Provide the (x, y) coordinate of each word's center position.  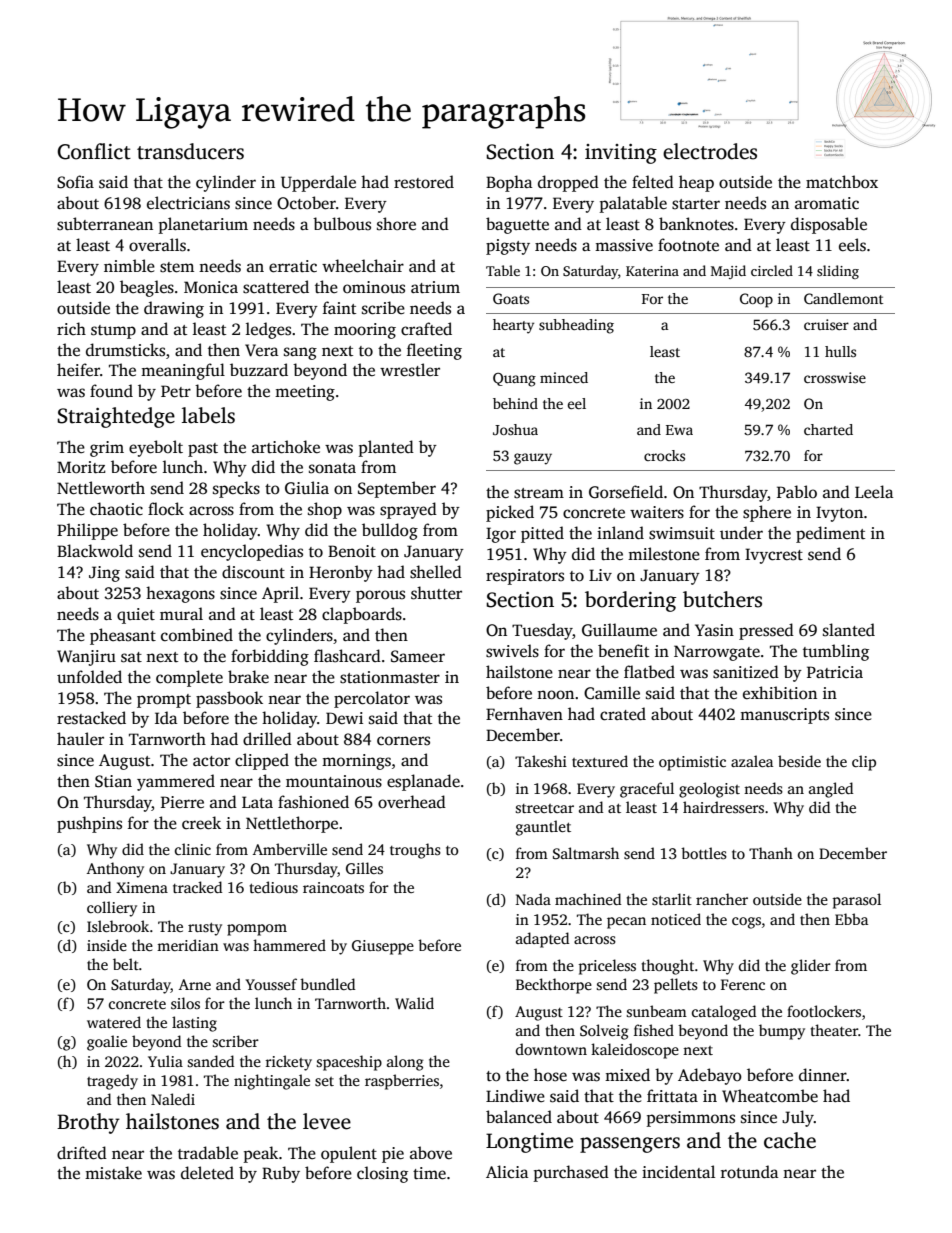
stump (113, 332)
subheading (576, 326)
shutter (436, 593)
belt (126, 964)
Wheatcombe (770, 1096)
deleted (207, 1173)
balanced (519, 1117)
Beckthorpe (554, 986)
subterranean (105, 224)
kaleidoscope (635, 1051)
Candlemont (843, 298)
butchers (722, 599)
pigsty (508, 247)
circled (772, 270)
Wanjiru (86, 658)
